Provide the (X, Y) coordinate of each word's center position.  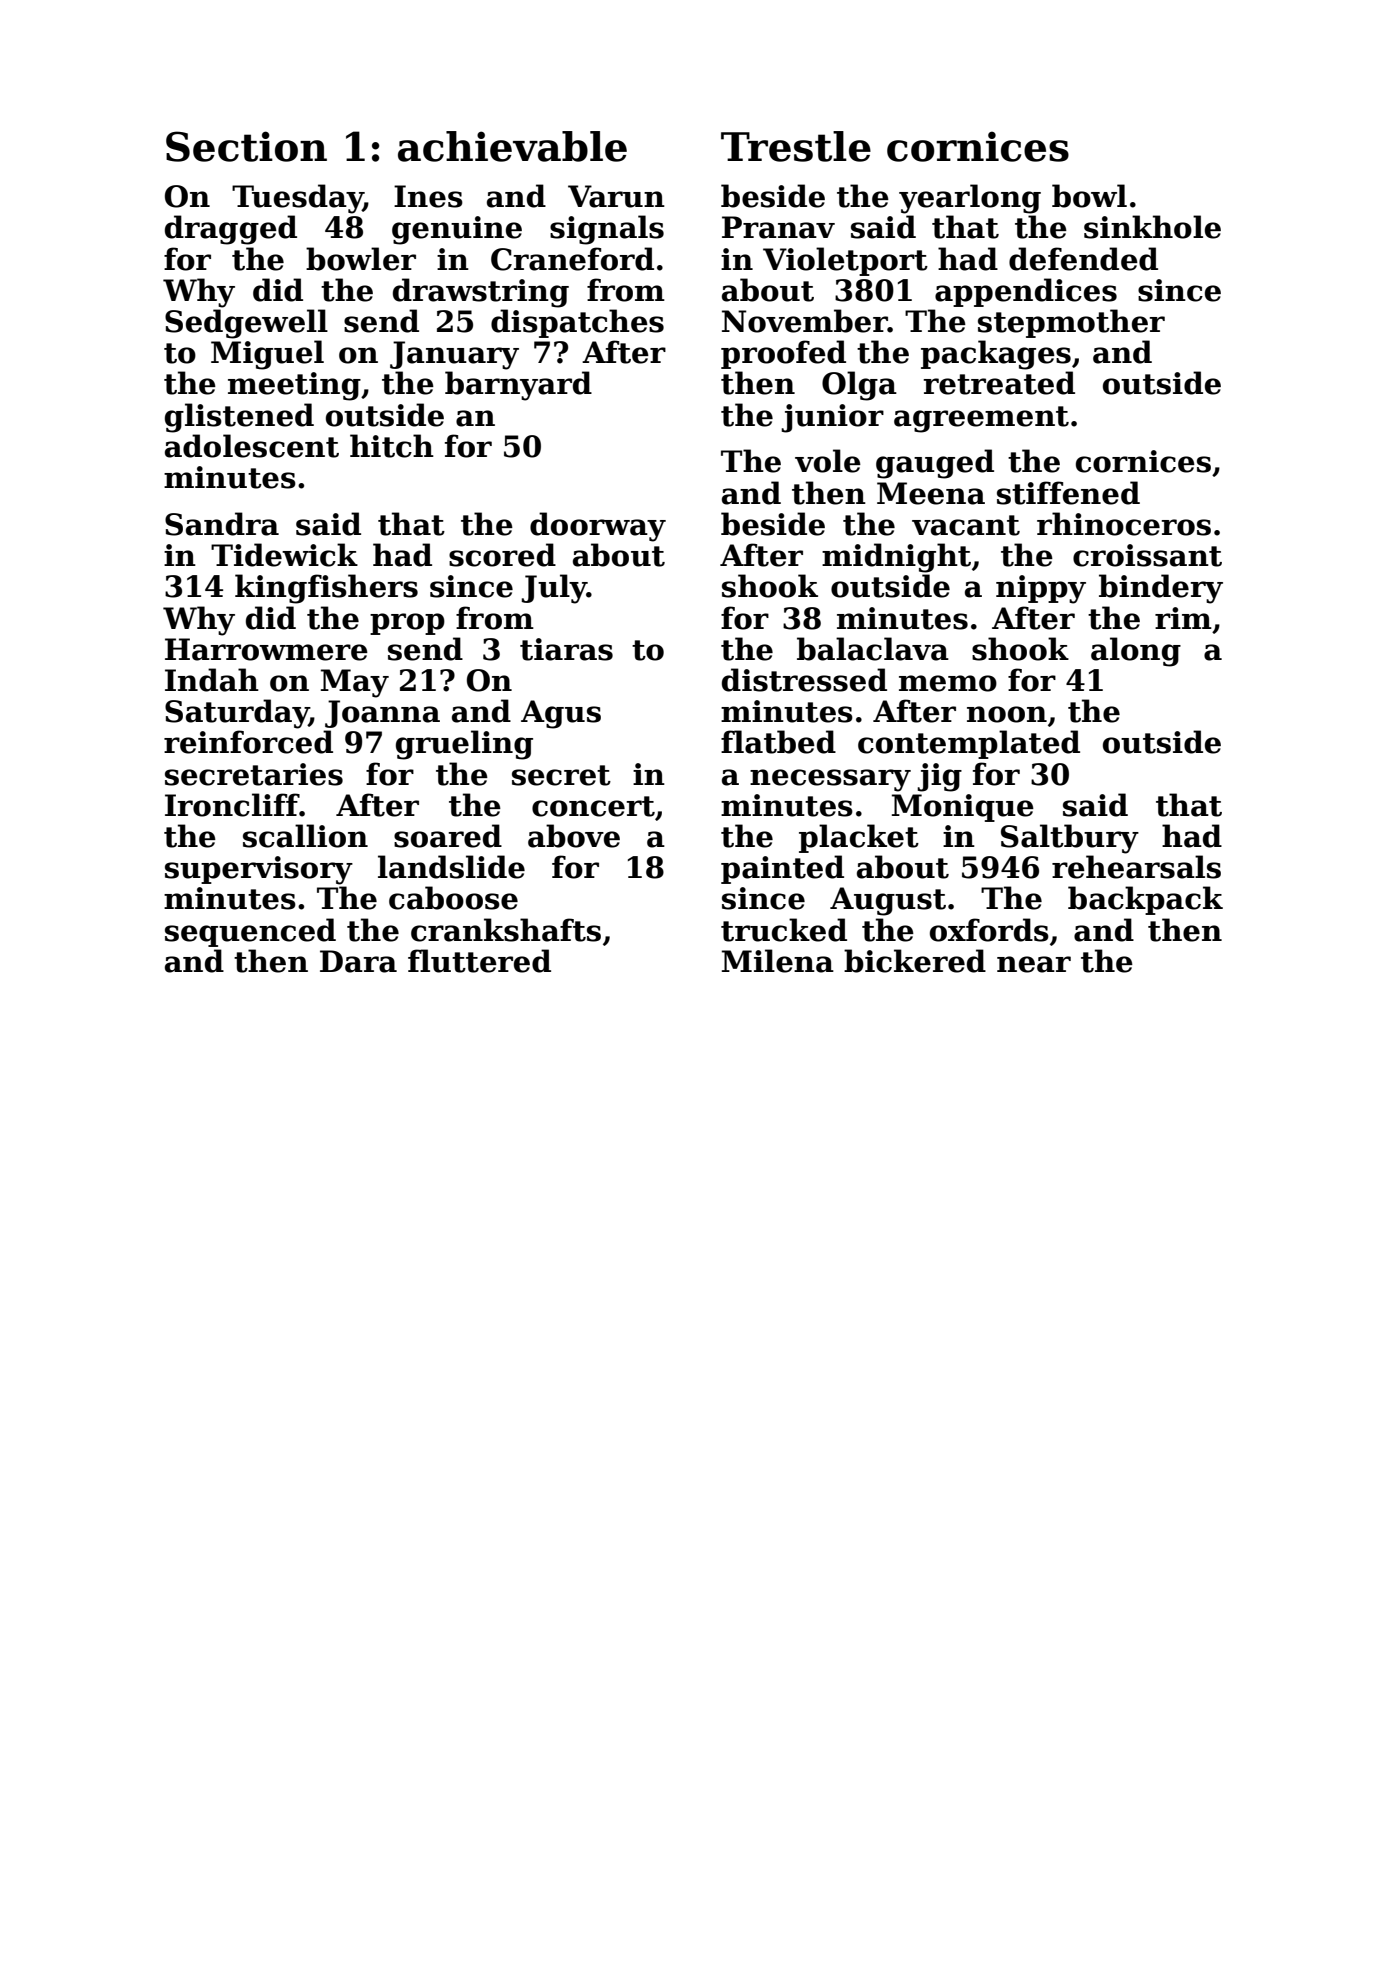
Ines (428, 196)
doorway (598, 527)
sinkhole (1152, 227)
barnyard (518, 386)
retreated (999, 383)
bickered (915, 961)
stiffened (1068, 493)
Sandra (222, 524)
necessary (830, 780)
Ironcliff (232, 805)
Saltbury (1070, 839)
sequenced (250, 932)
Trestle (796, 146)
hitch (392, 446)
